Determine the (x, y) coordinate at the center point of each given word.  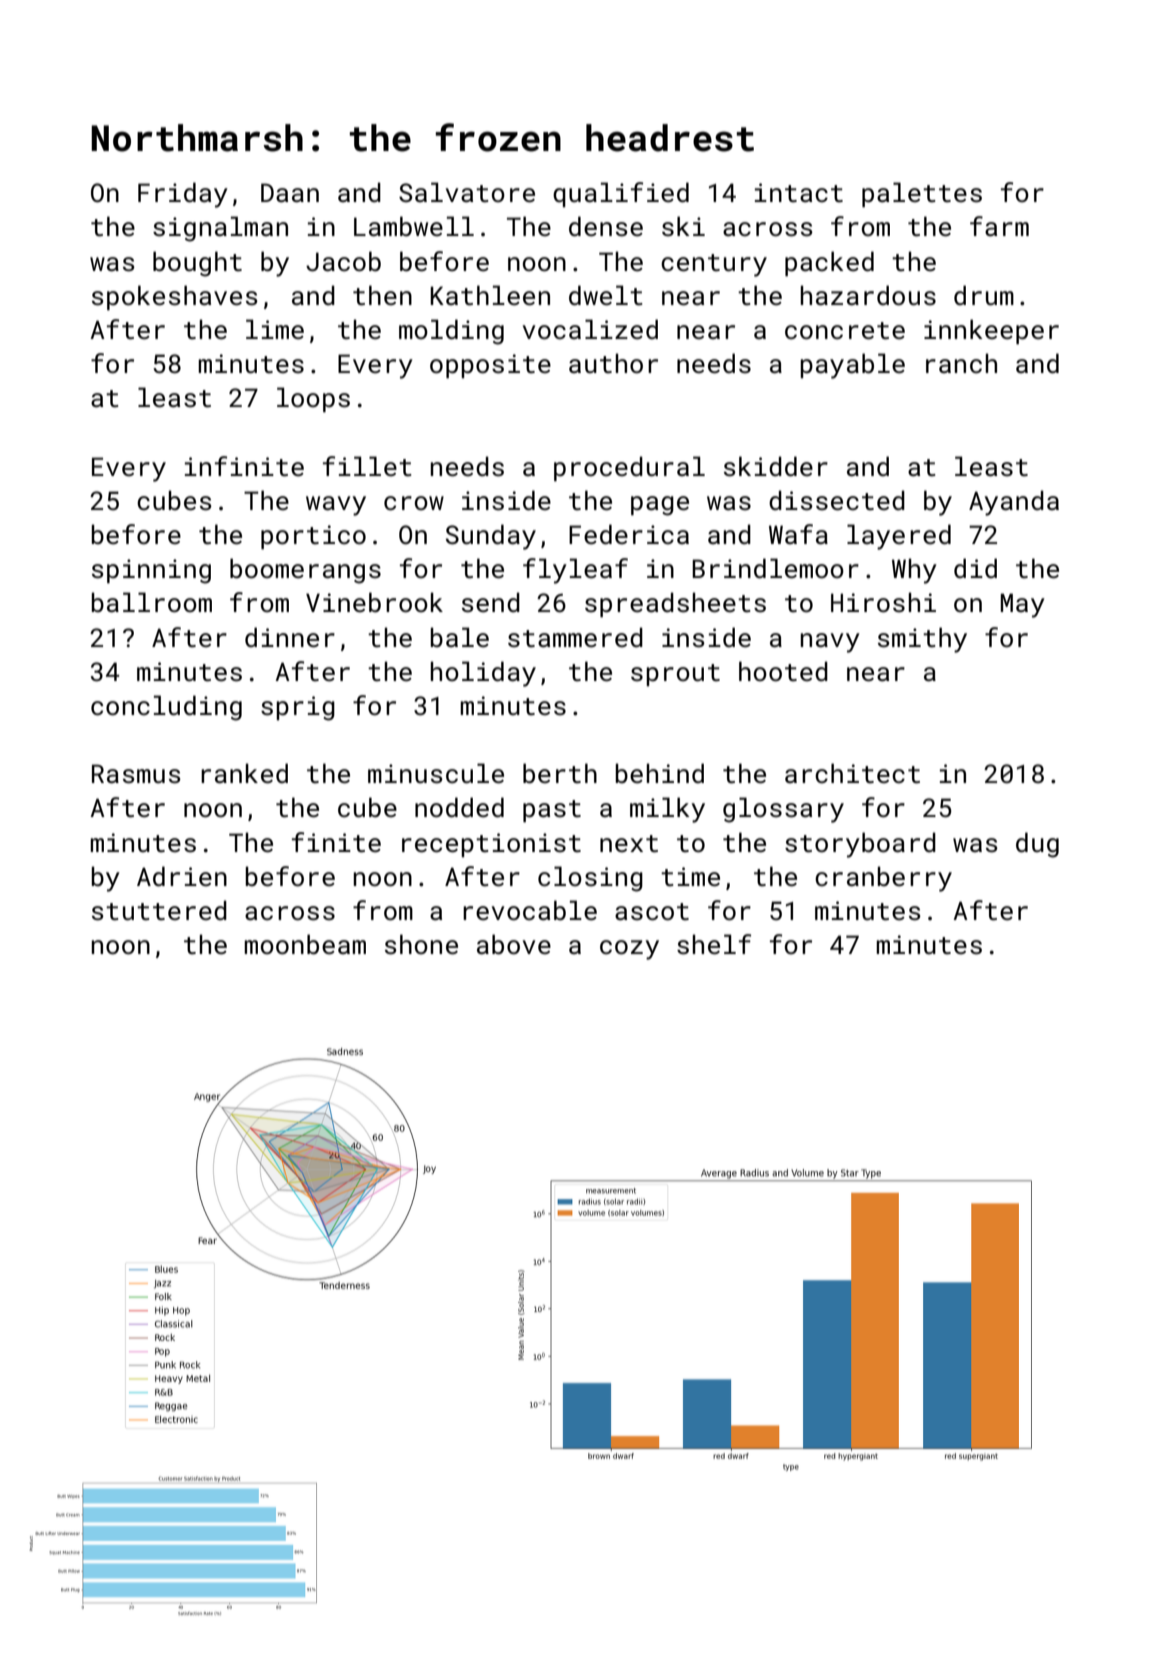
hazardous (868, 295)
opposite (490, 366)
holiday (483, 674)
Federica (629, 534)
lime (275, 329)
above (514, 944)
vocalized (590, 329)
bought (197, 264)
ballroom (152, 602)
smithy (922, 640)
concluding (166, 708)
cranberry (883, 879)
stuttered (159, 910)
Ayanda (1014, 503)
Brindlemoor (775, 568)
